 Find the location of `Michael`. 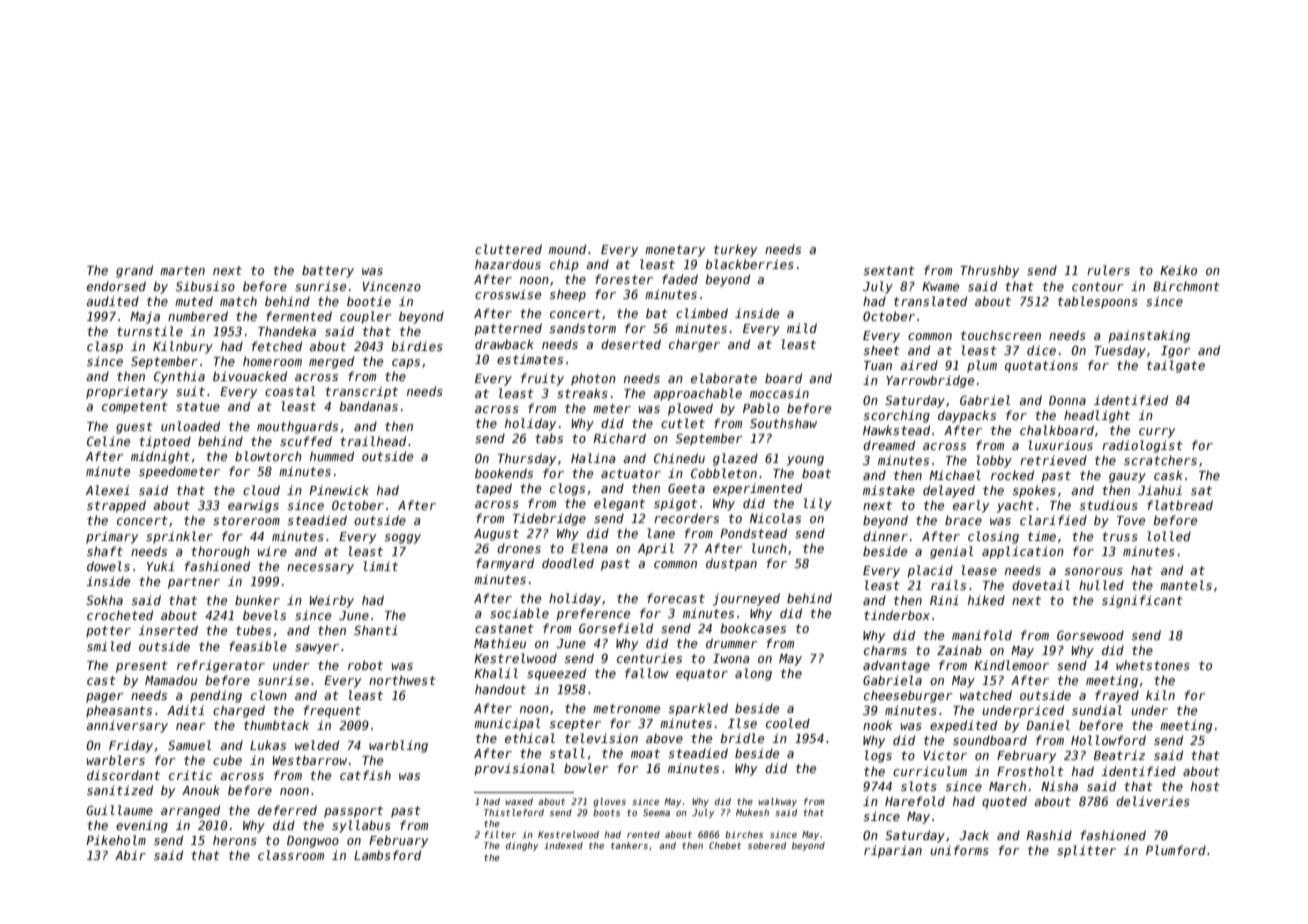

Michael is located at coordinates (955, 475).
